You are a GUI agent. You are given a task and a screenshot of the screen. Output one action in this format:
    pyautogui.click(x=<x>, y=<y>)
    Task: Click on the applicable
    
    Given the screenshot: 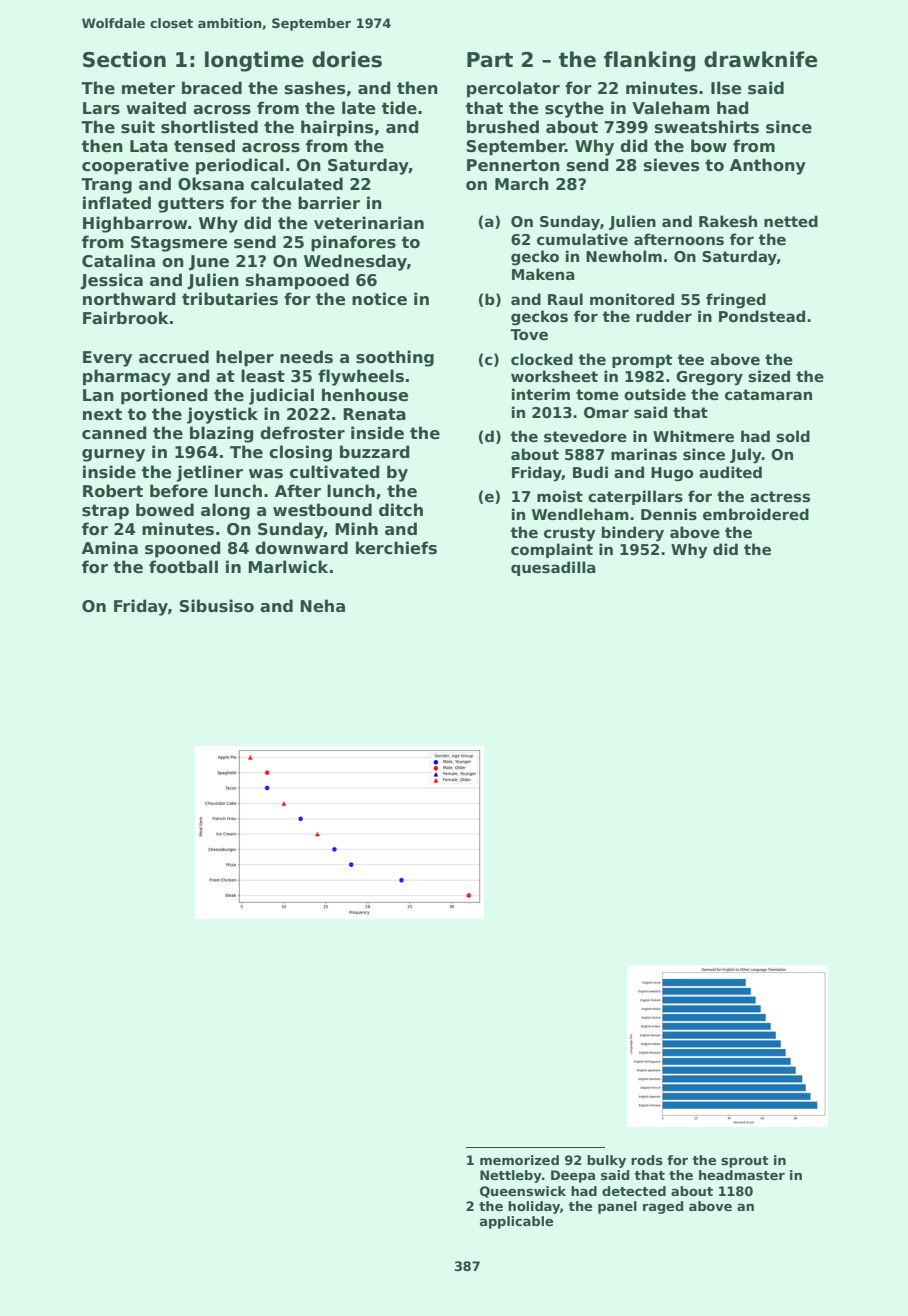 What is the action you would take?
    pyautogui.click(x=516, y=1222)
